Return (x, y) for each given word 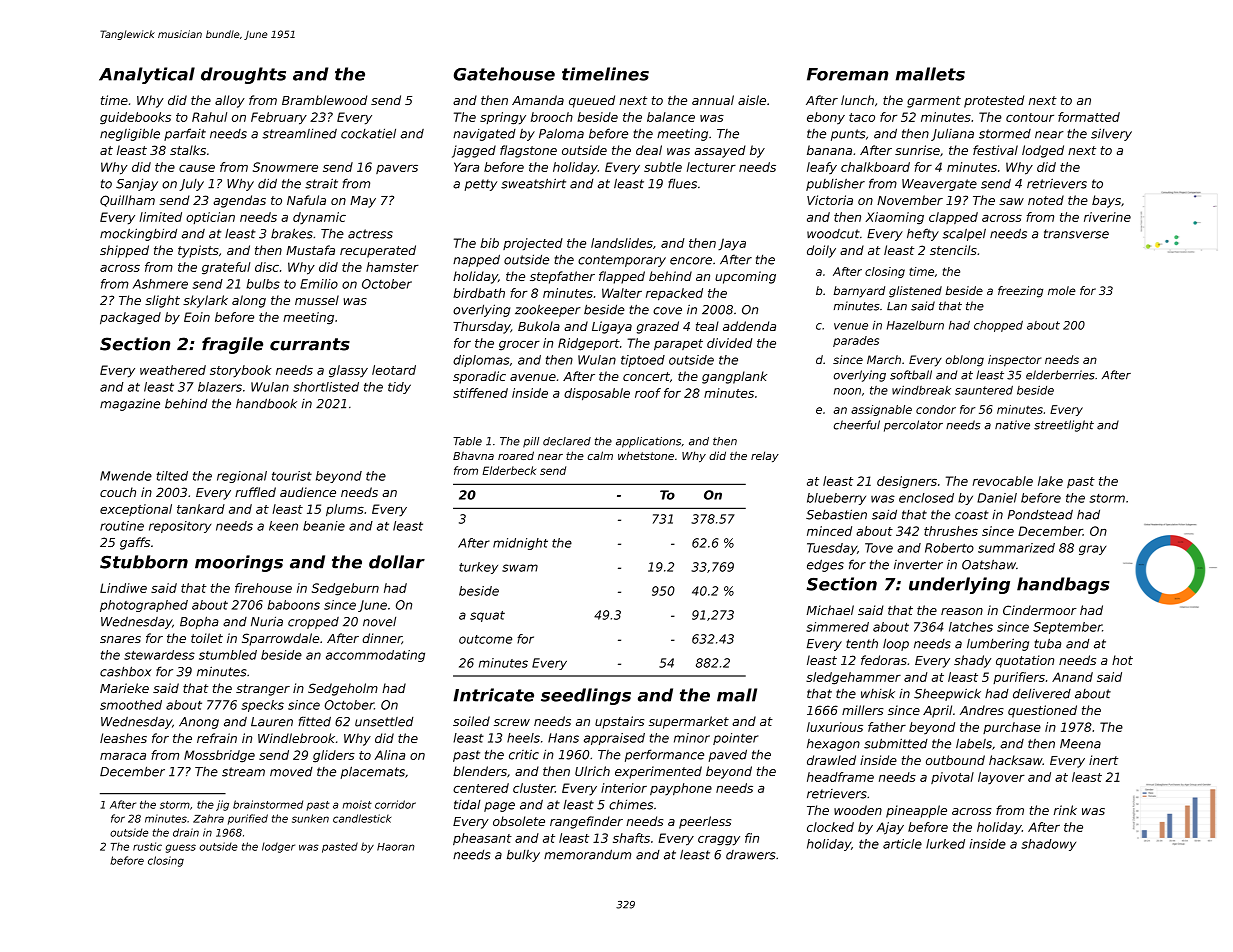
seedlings (586, 696)
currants (310, 344)
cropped (313, 623)
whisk (878, 694)
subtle (663, 167)
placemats (373, 772)
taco (862, 117)
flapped (622, 277)
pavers (397, 169)
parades (856, 341)
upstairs (619, 722)
